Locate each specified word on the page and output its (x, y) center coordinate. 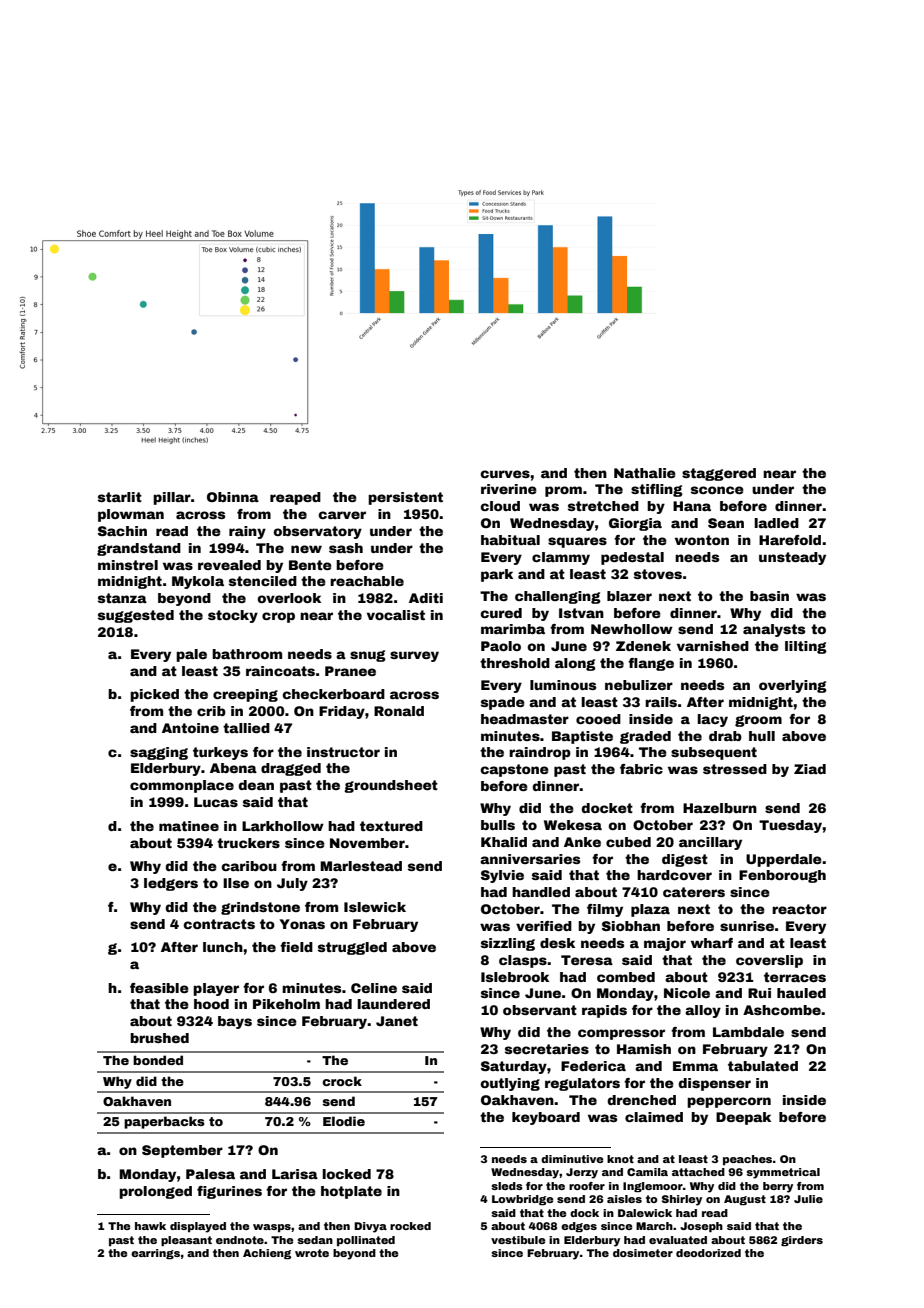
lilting (806, 647)
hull (762, 736)
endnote (240, 1240)
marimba (513, 629)
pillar (172, 498)
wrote (312, 1253)
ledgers (171, 884)
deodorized (708, 1253)
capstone (514, 770)
